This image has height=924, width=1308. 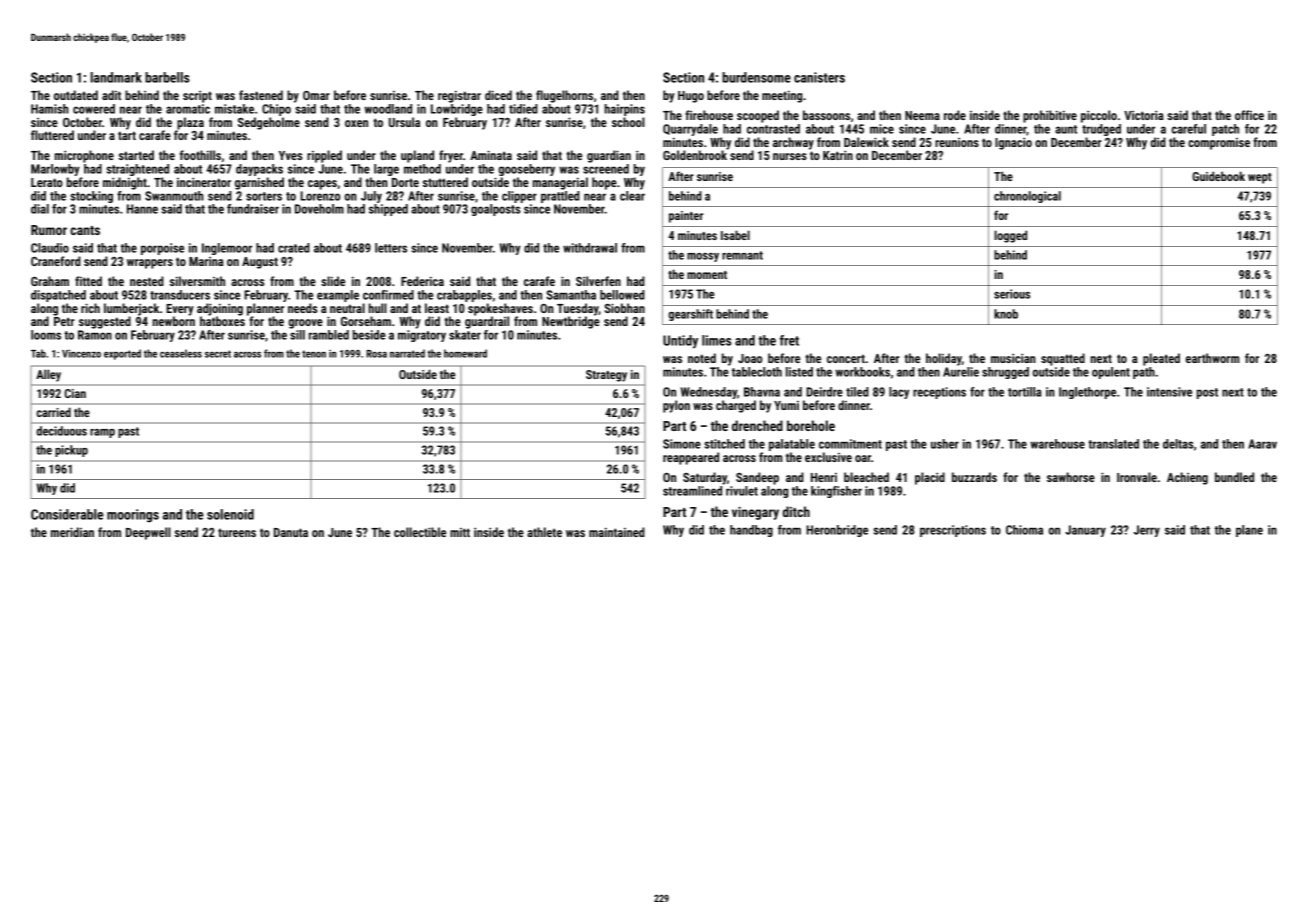 I want to click on Danuta, so click(x=291, y=532).
